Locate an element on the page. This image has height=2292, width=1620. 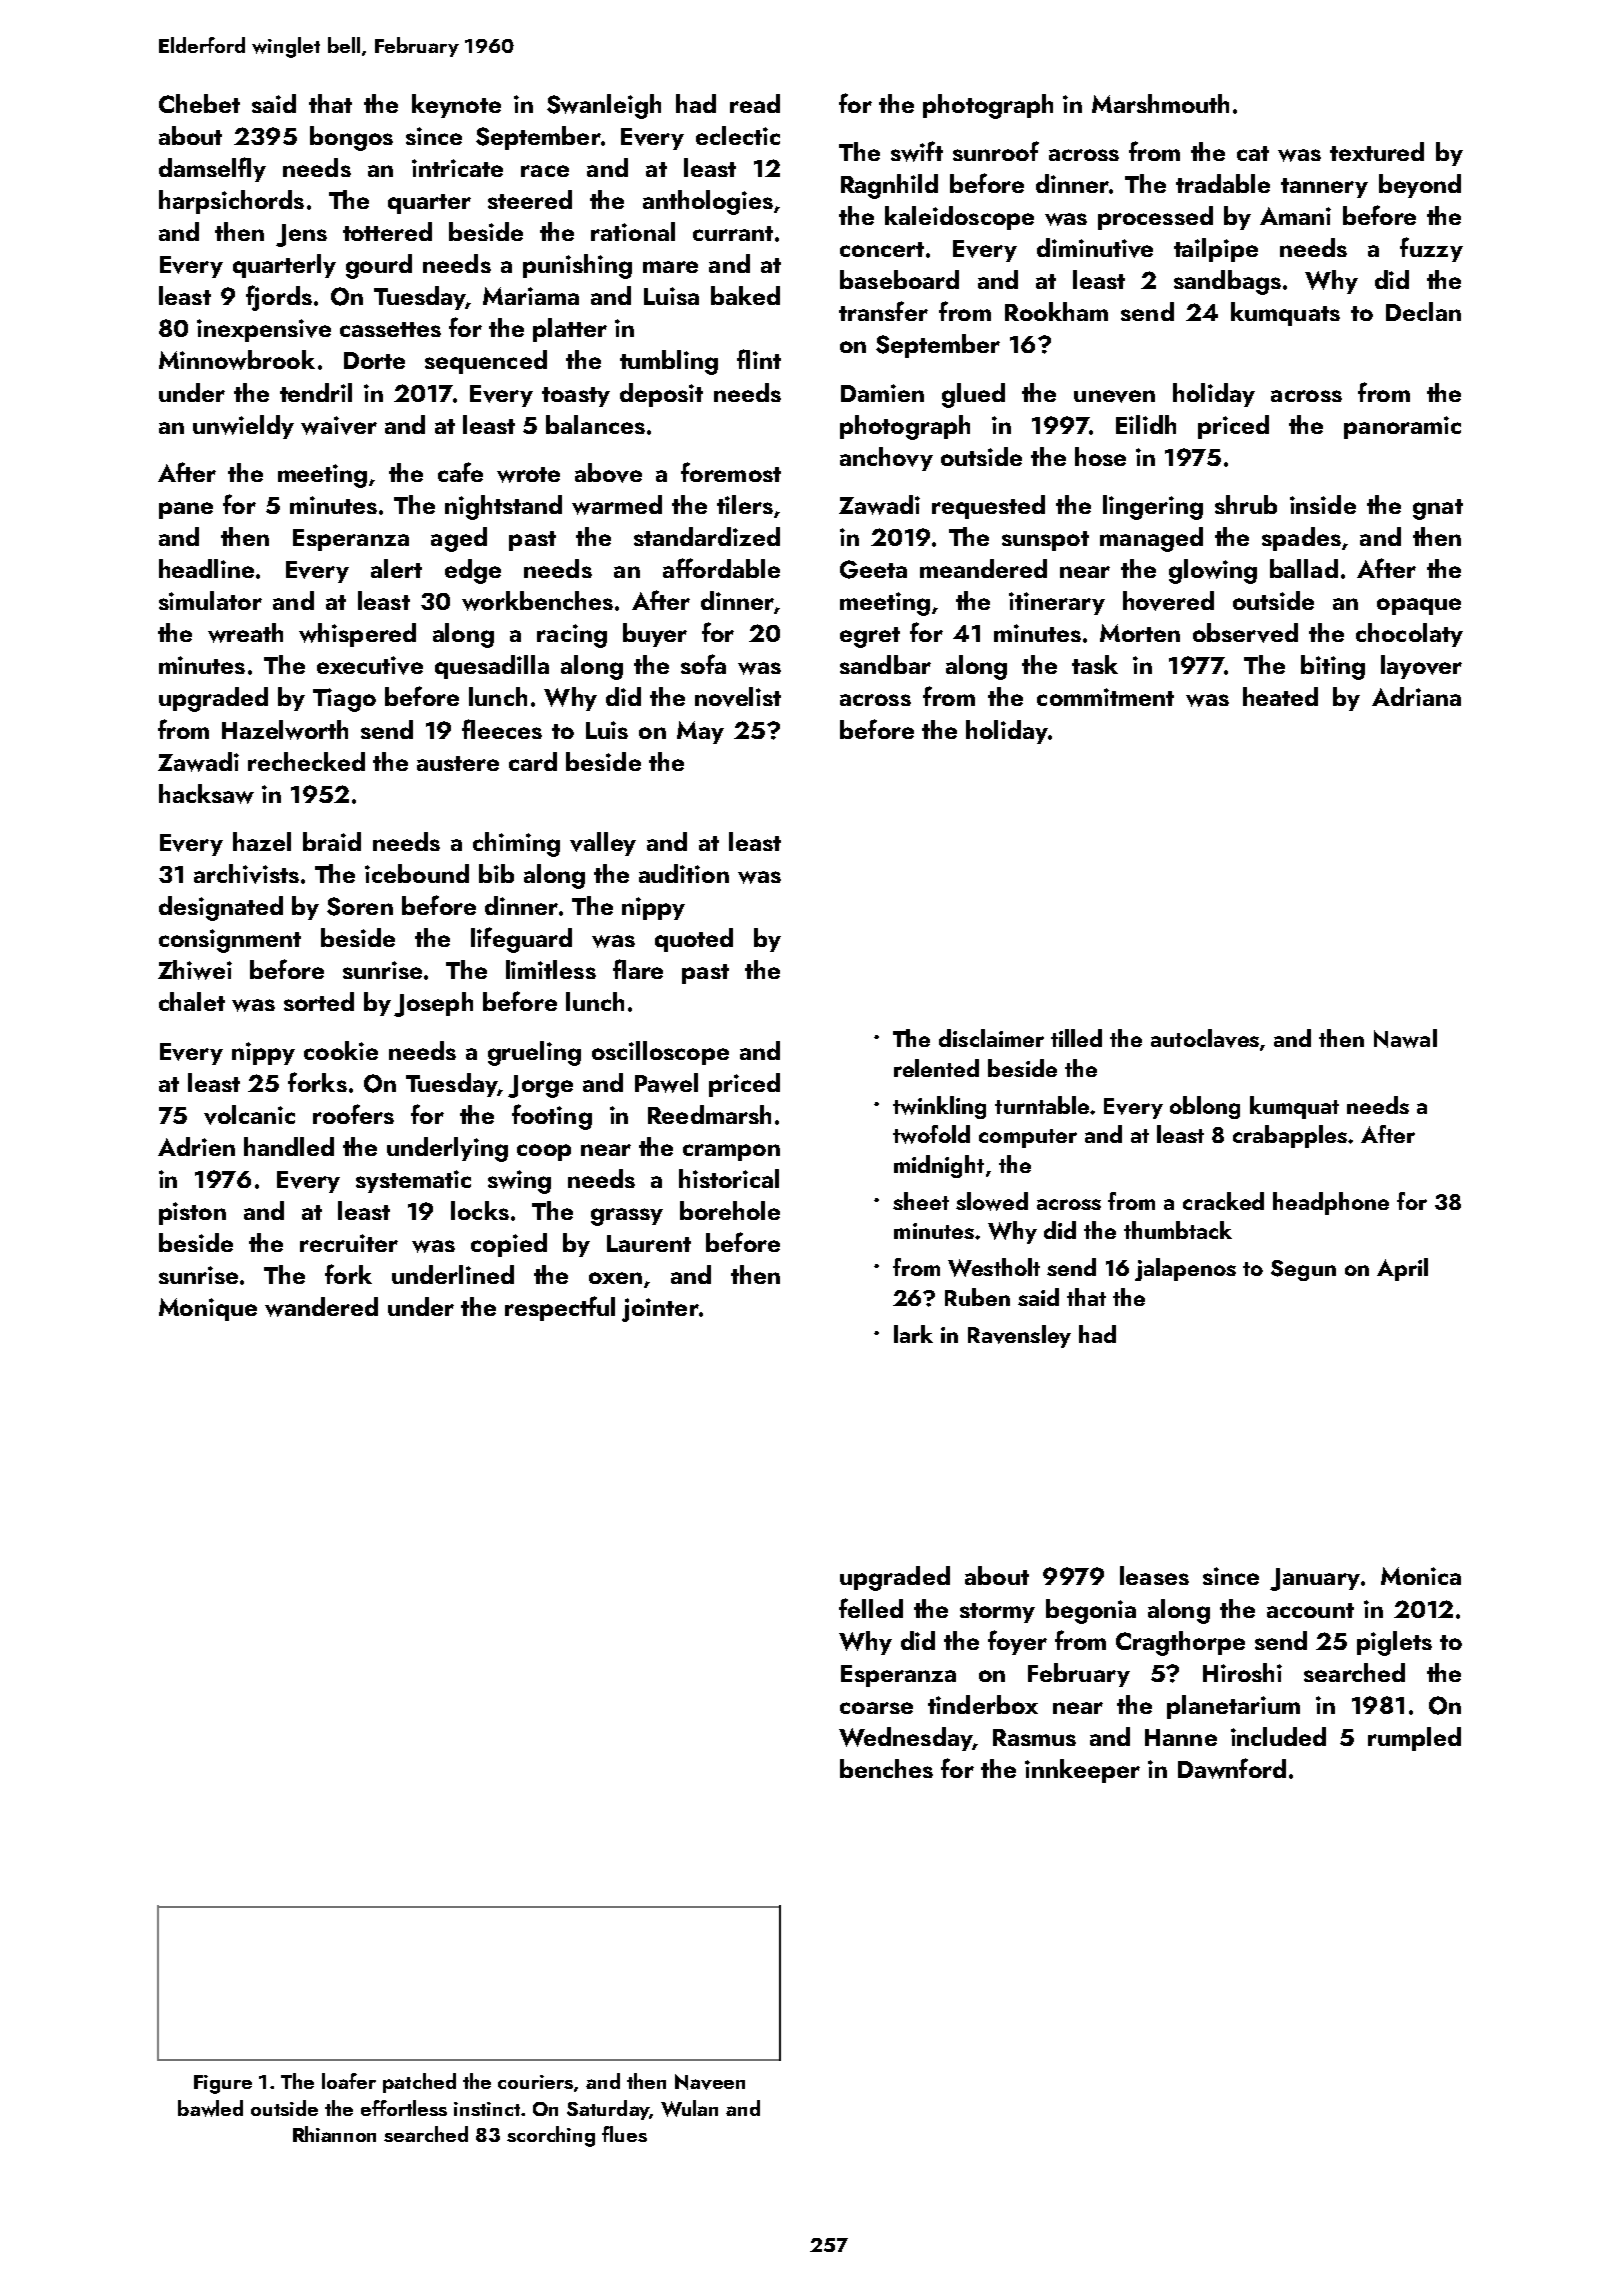
Monique is located at coordinates (208, 1309).
